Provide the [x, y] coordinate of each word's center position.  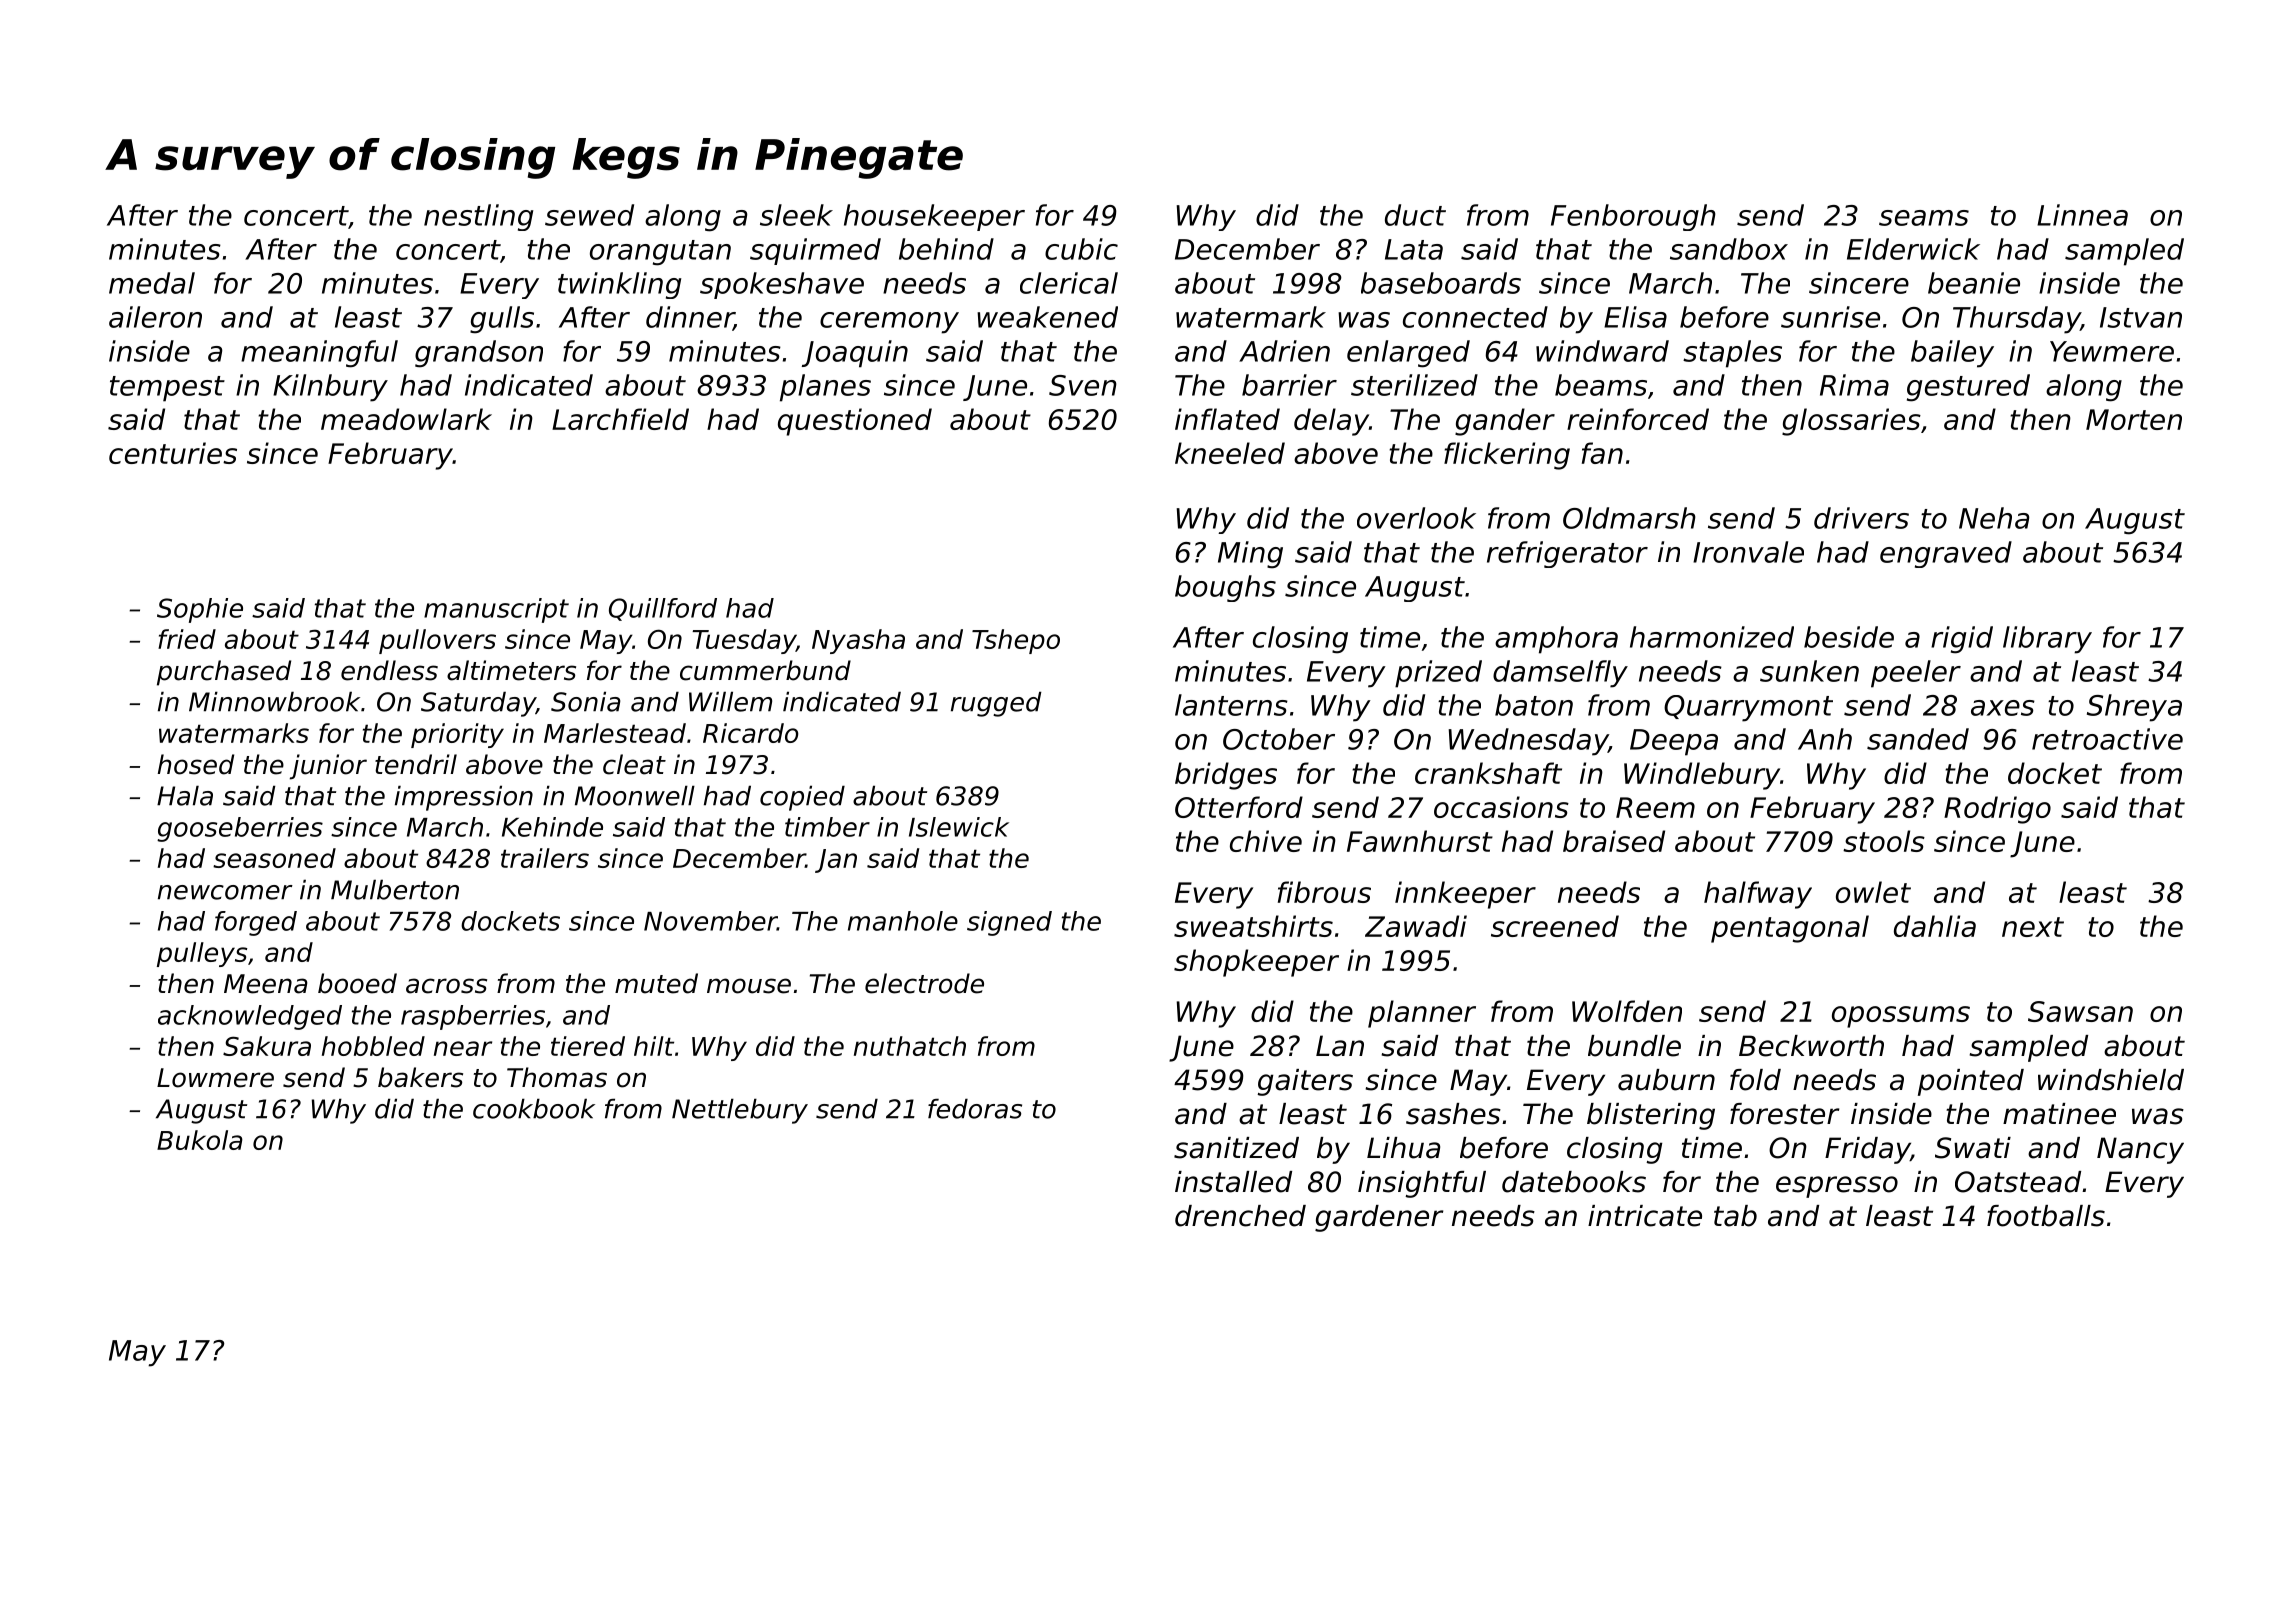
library [2047, 640]
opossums [1901, 1017]
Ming [1250, 555]
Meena [266, 984]
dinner [690, 318]
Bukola [200, 1140]
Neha [1994, 518]
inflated [1227, 419]
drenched [1240, 1216]
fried [187, 639]
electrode [924, 983]
